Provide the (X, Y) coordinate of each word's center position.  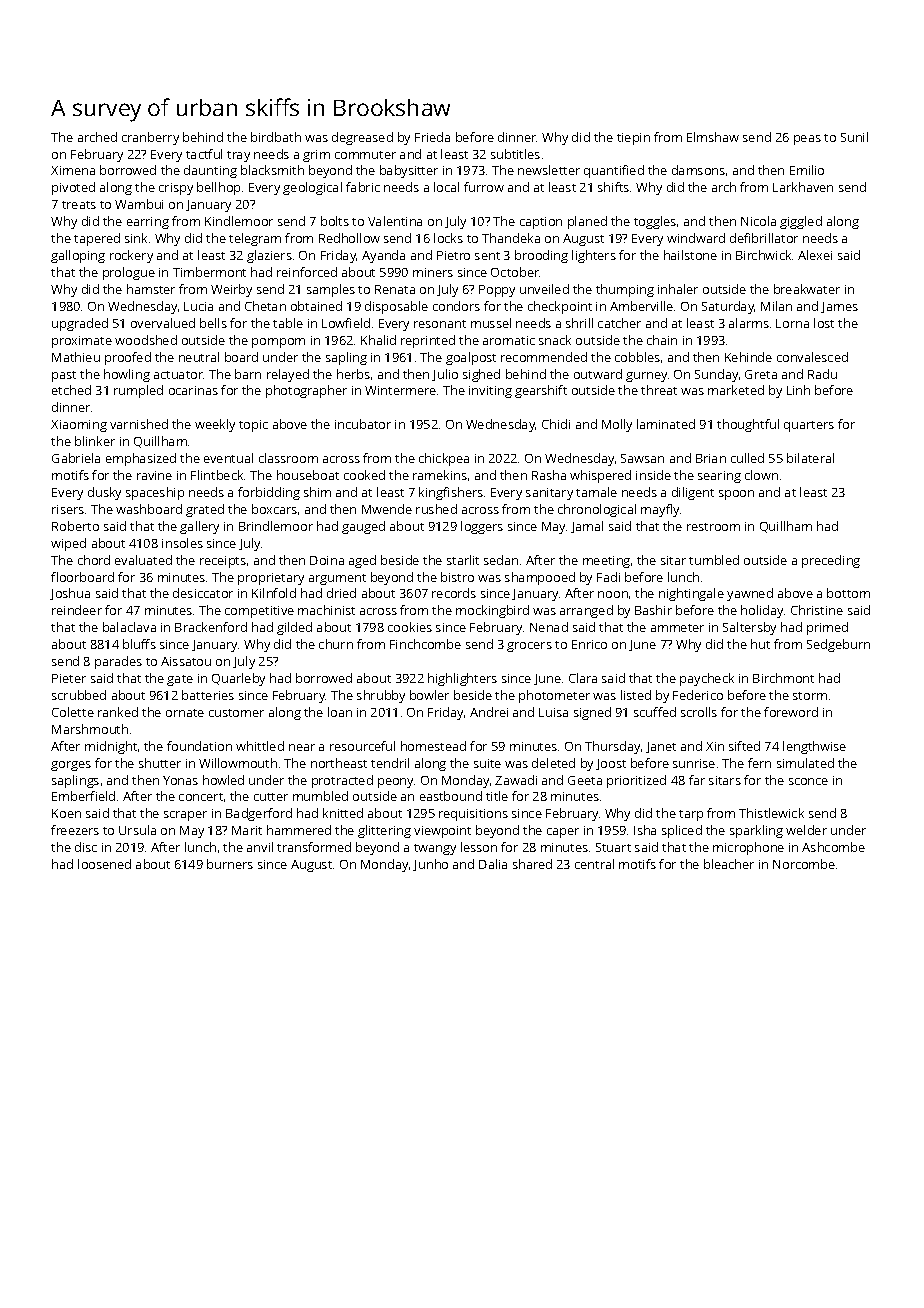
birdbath (276, 137)
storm (810, 696)
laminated (666, 424)
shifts (613, 187)
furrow (484, 187)
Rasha (549, 475)
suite (487, 763)
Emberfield (83, 796)
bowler (429, 695)
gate (180, 680)
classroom (288, 458)
